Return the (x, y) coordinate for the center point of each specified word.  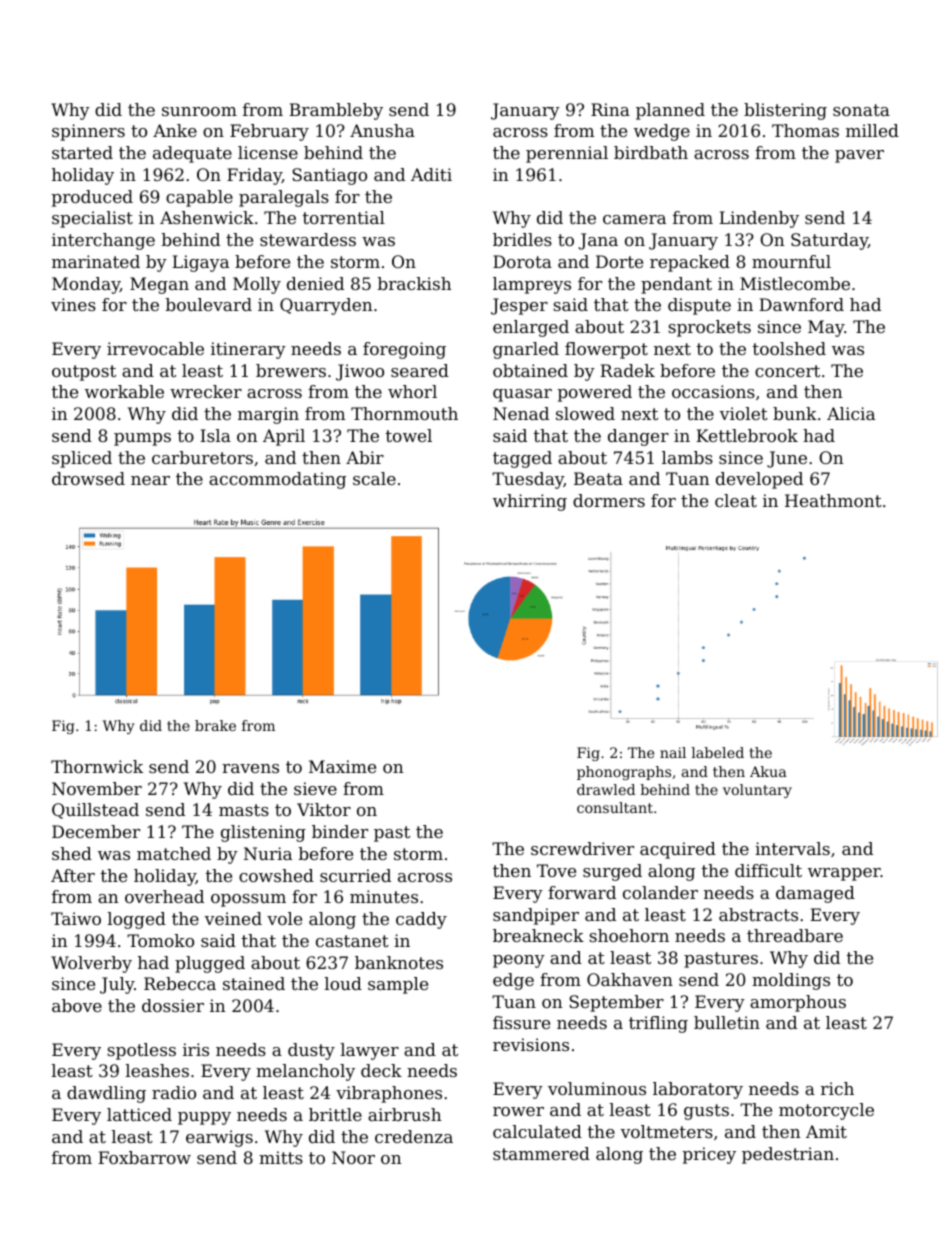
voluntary (757, 791)
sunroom (199, 111)
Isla (215, 435)
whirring (530, 502)
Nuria (268, 853)
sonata (861, 110)
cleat (736, 500)
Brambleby (336, 111)
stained (254, 983)
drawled (606, 789)
